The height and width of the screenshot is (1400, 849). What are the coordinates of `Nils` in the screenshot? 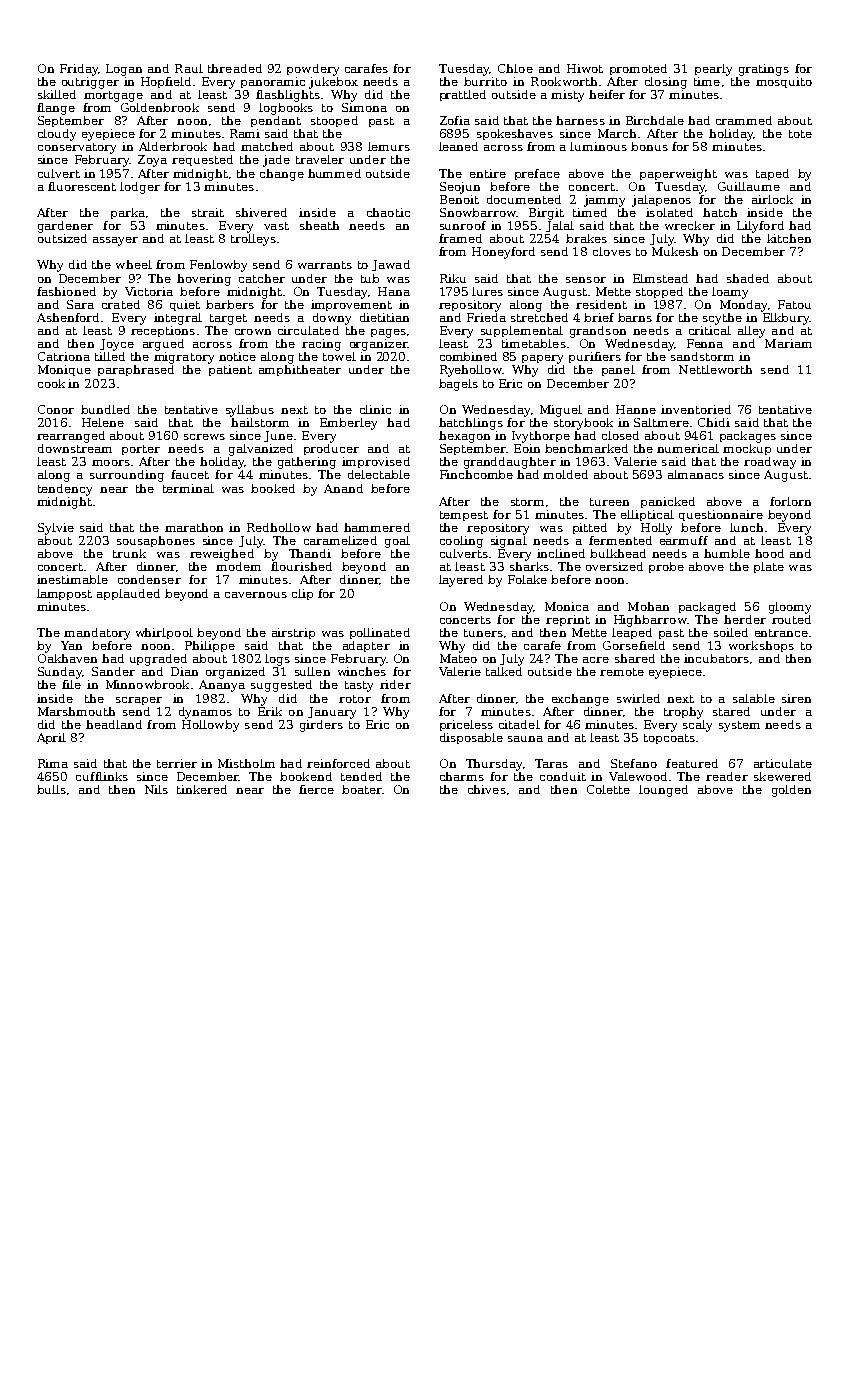 It's located at (156, 789).
